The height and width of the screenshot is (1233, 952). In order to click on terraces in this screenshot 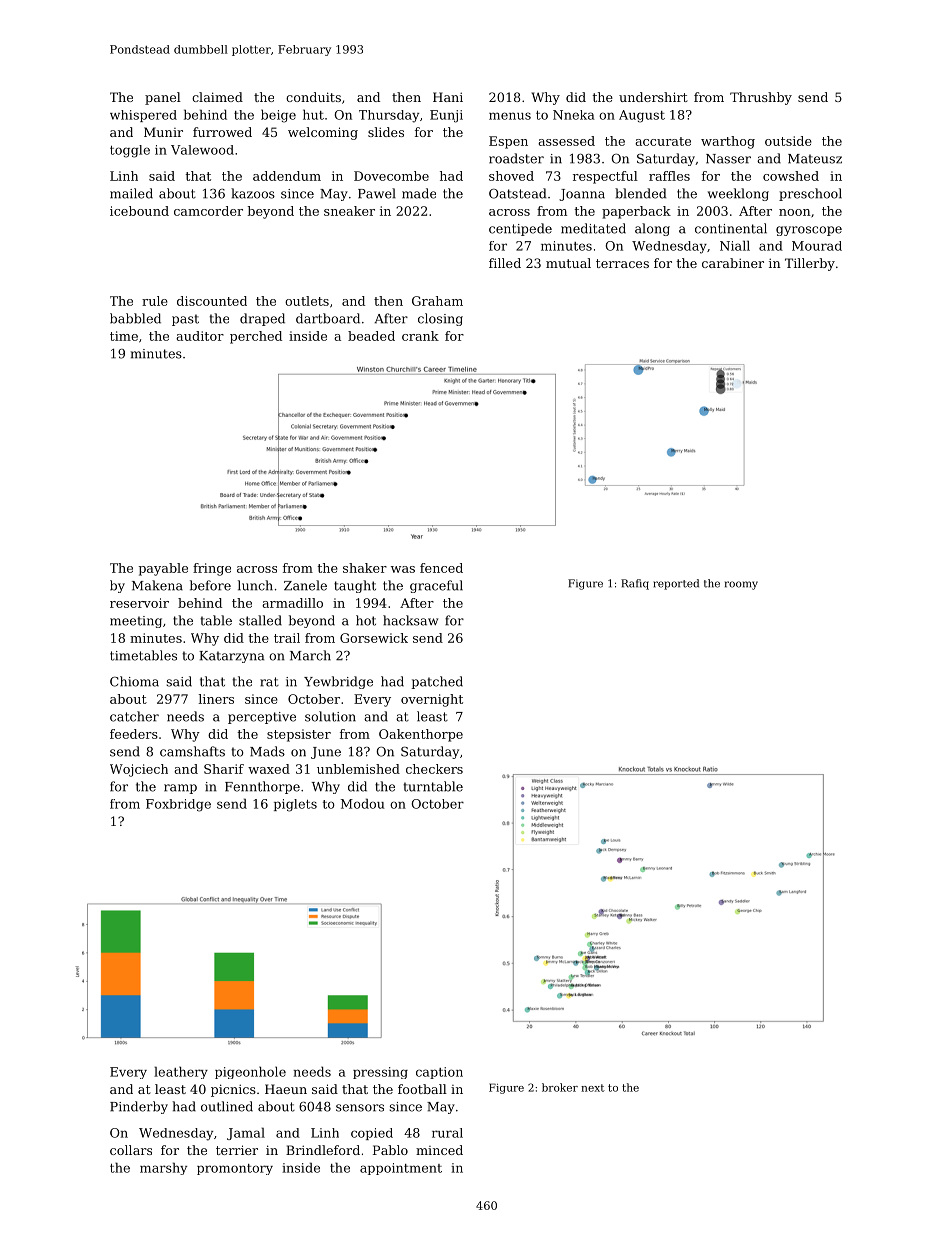, I will do `click(622, 263)`.
